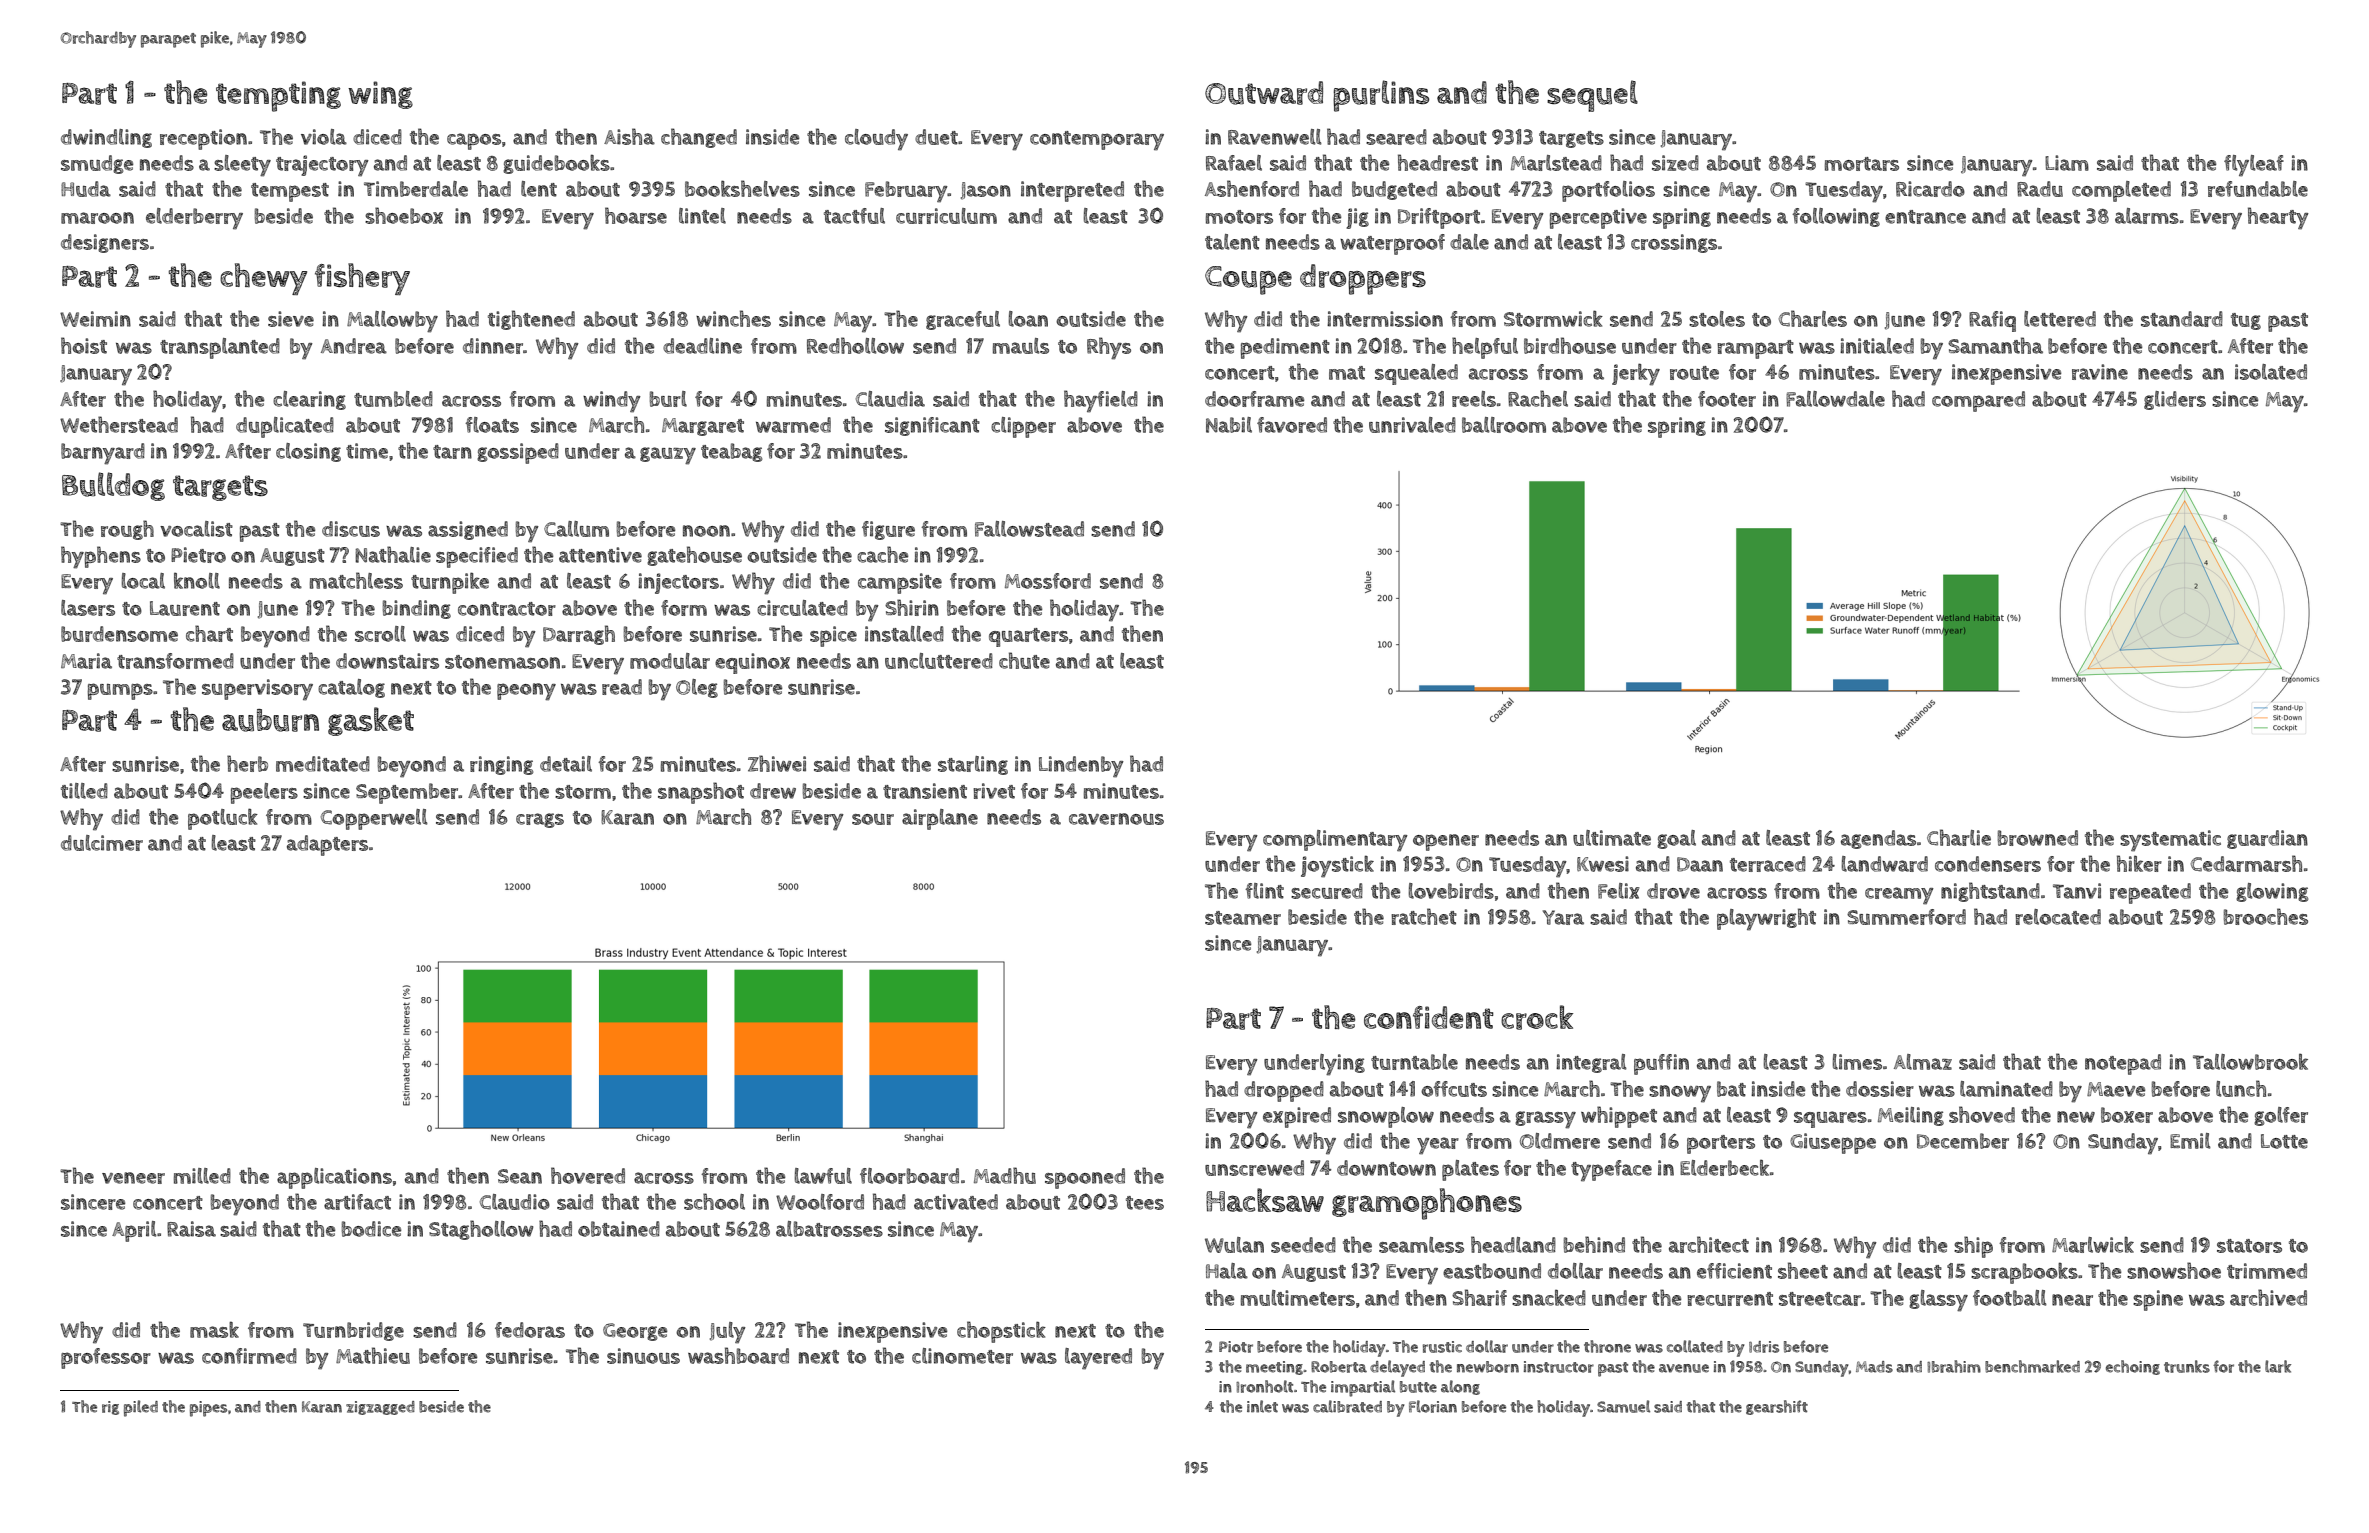 This screenshot has width=2369, height=1533. Describe the element at coordinates (2278, 218) in the screenshot. I see `hearty` at that location.
